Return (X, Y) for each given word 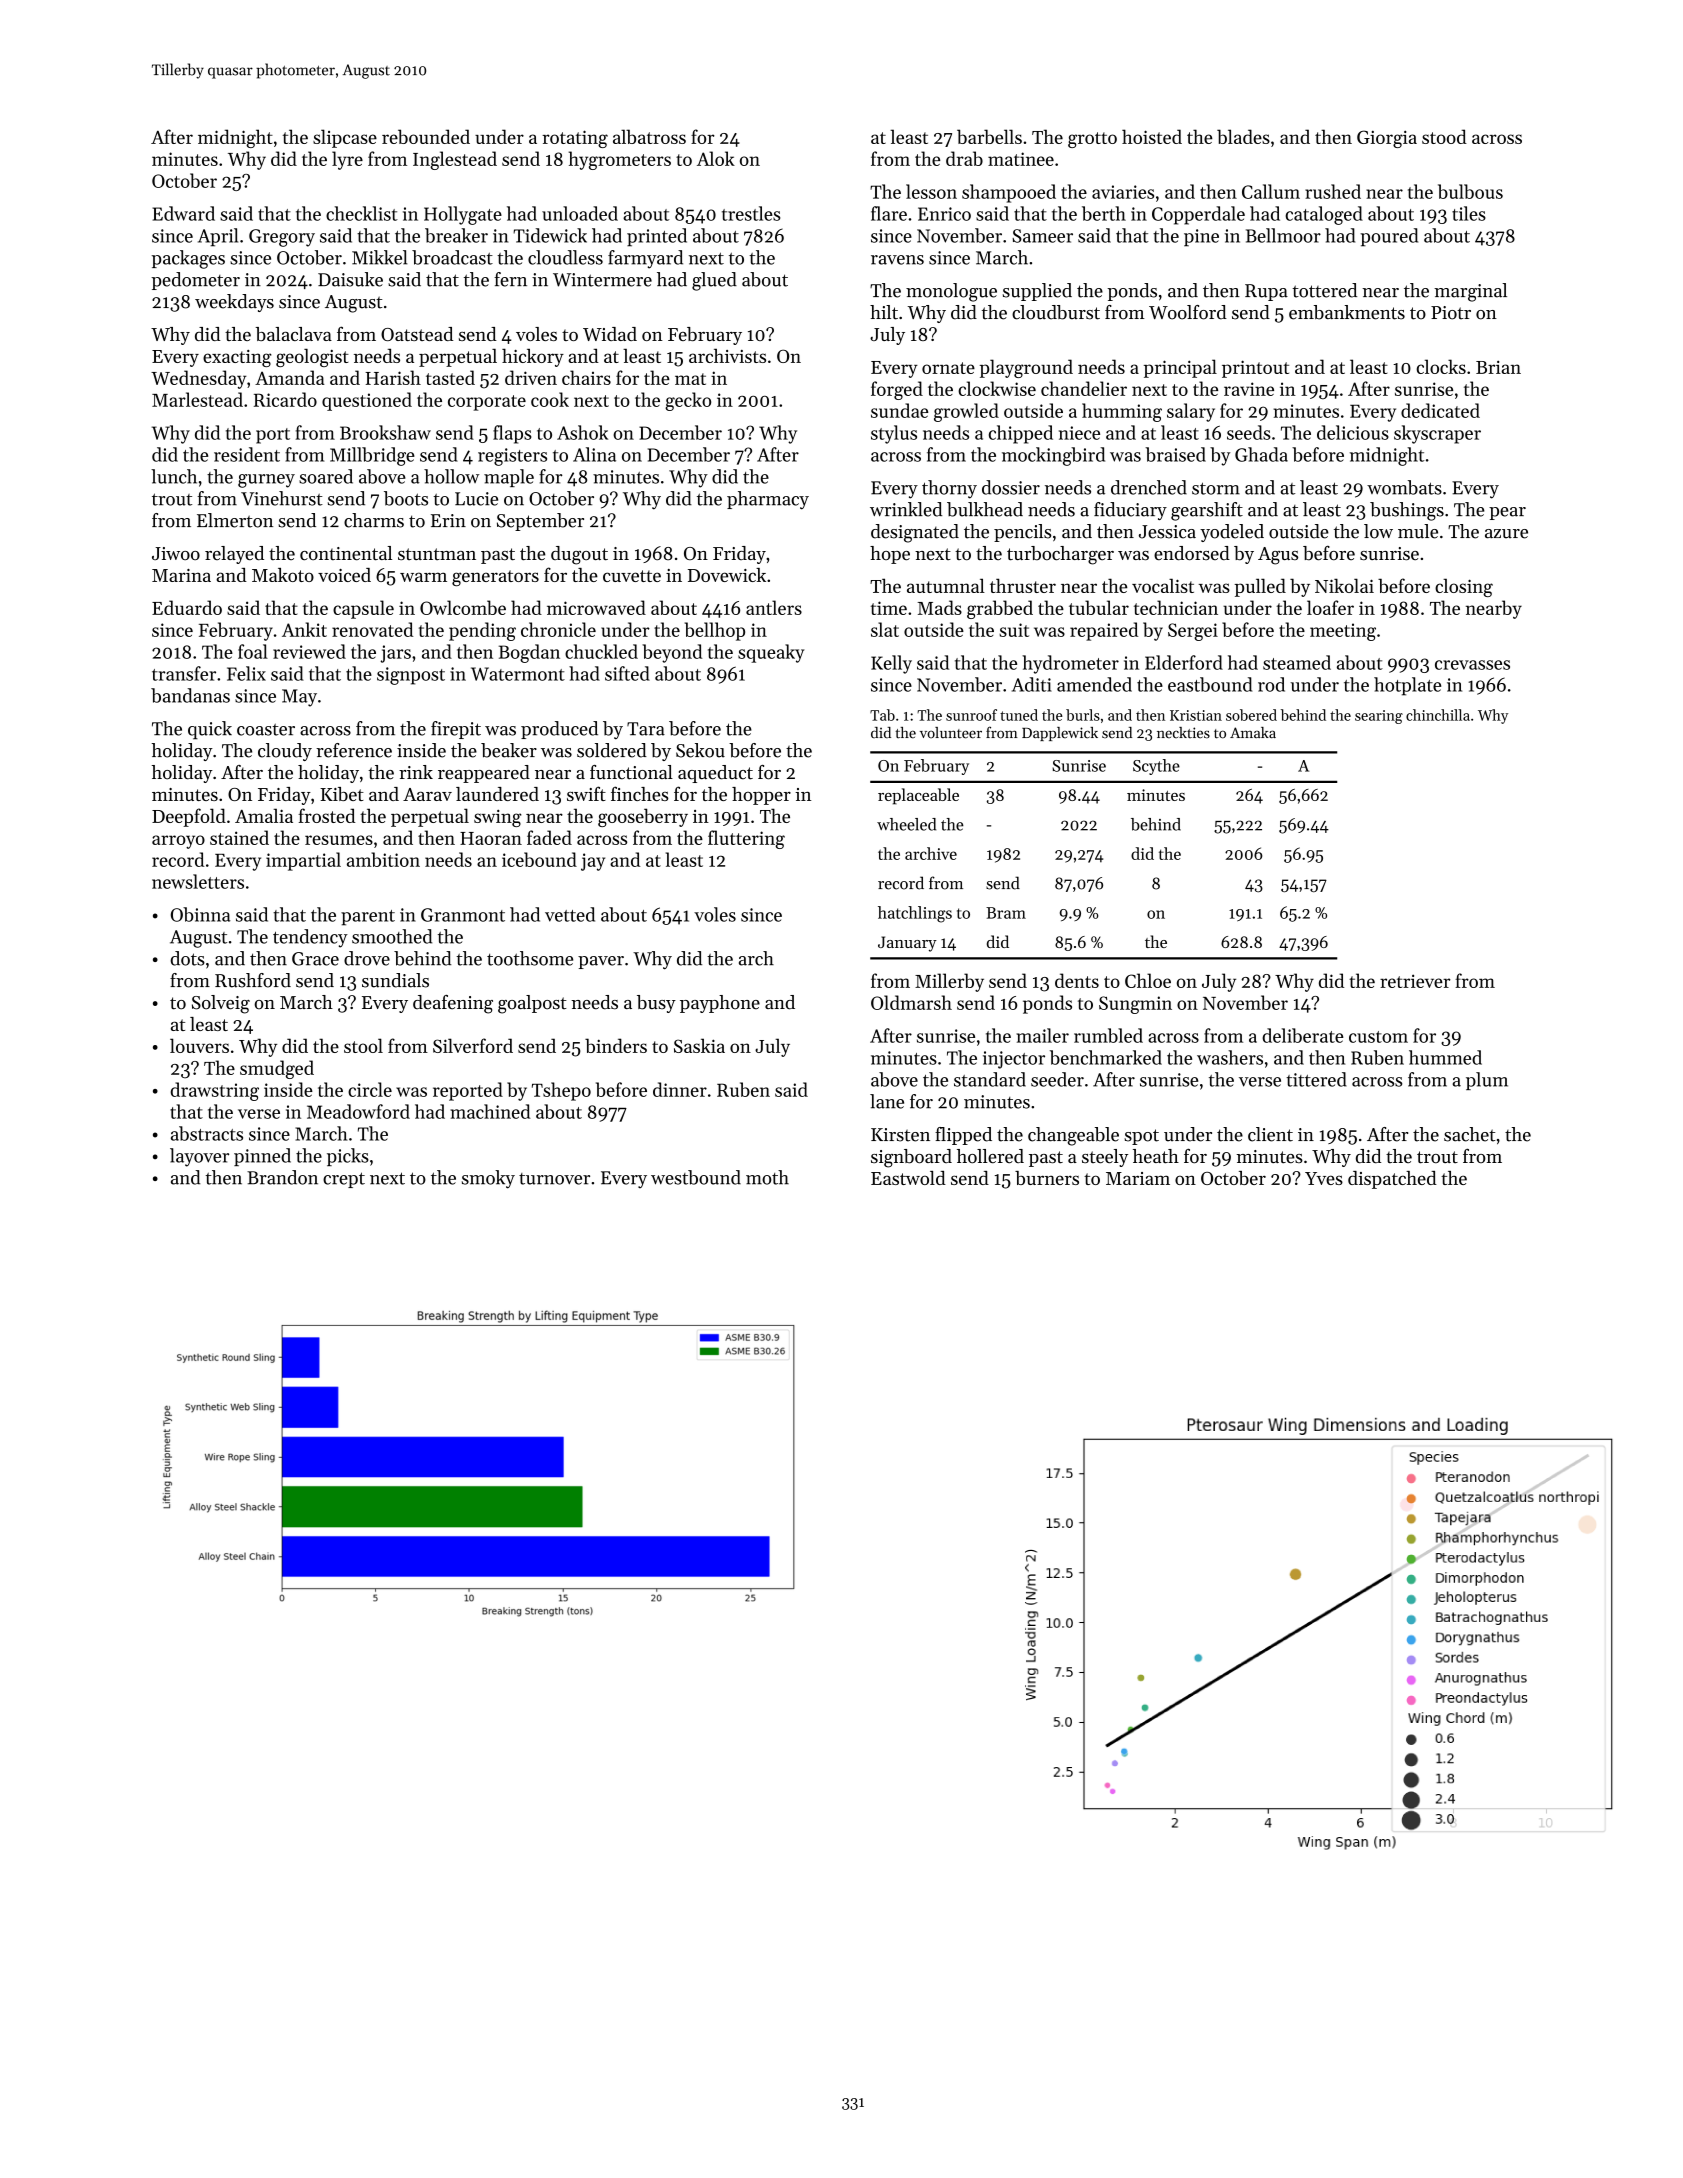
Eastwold (908, 1178)
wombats (1404, 487)
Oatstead (417, 334)
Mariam (1138, 1178)
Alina (594, 454)
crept (344, 1180)
